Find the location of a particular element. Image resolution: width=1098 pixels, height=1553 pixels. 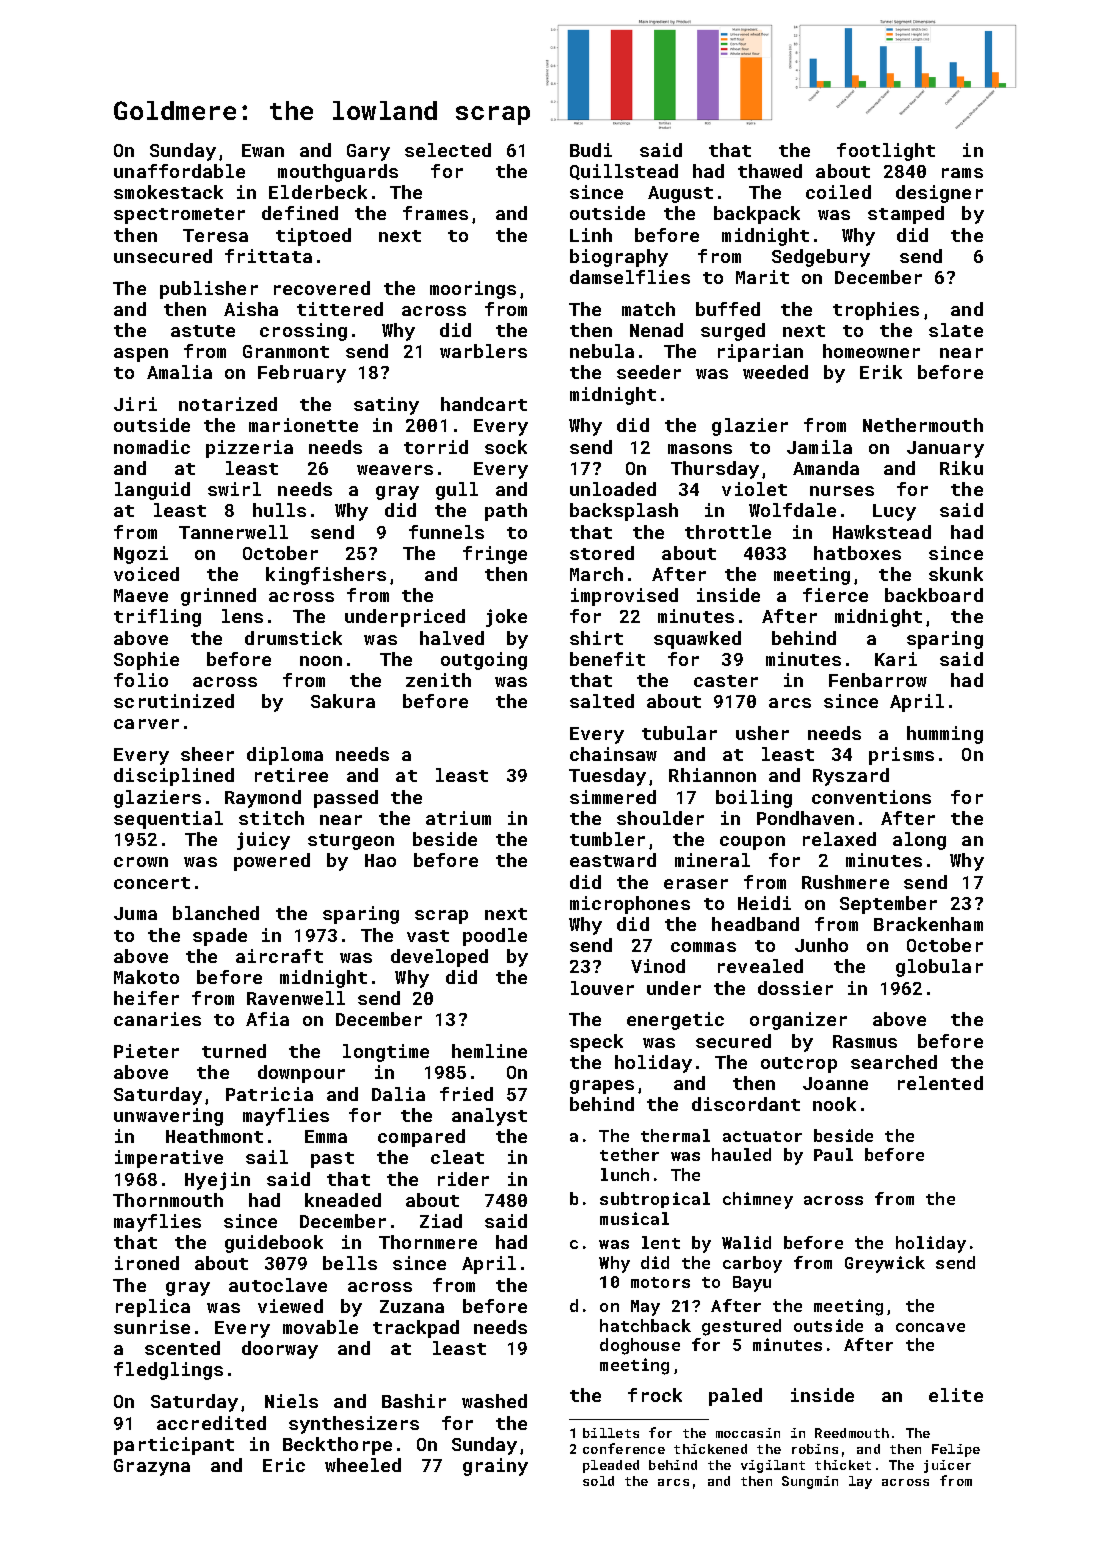

Juma is located at coordinates (135, 913).
